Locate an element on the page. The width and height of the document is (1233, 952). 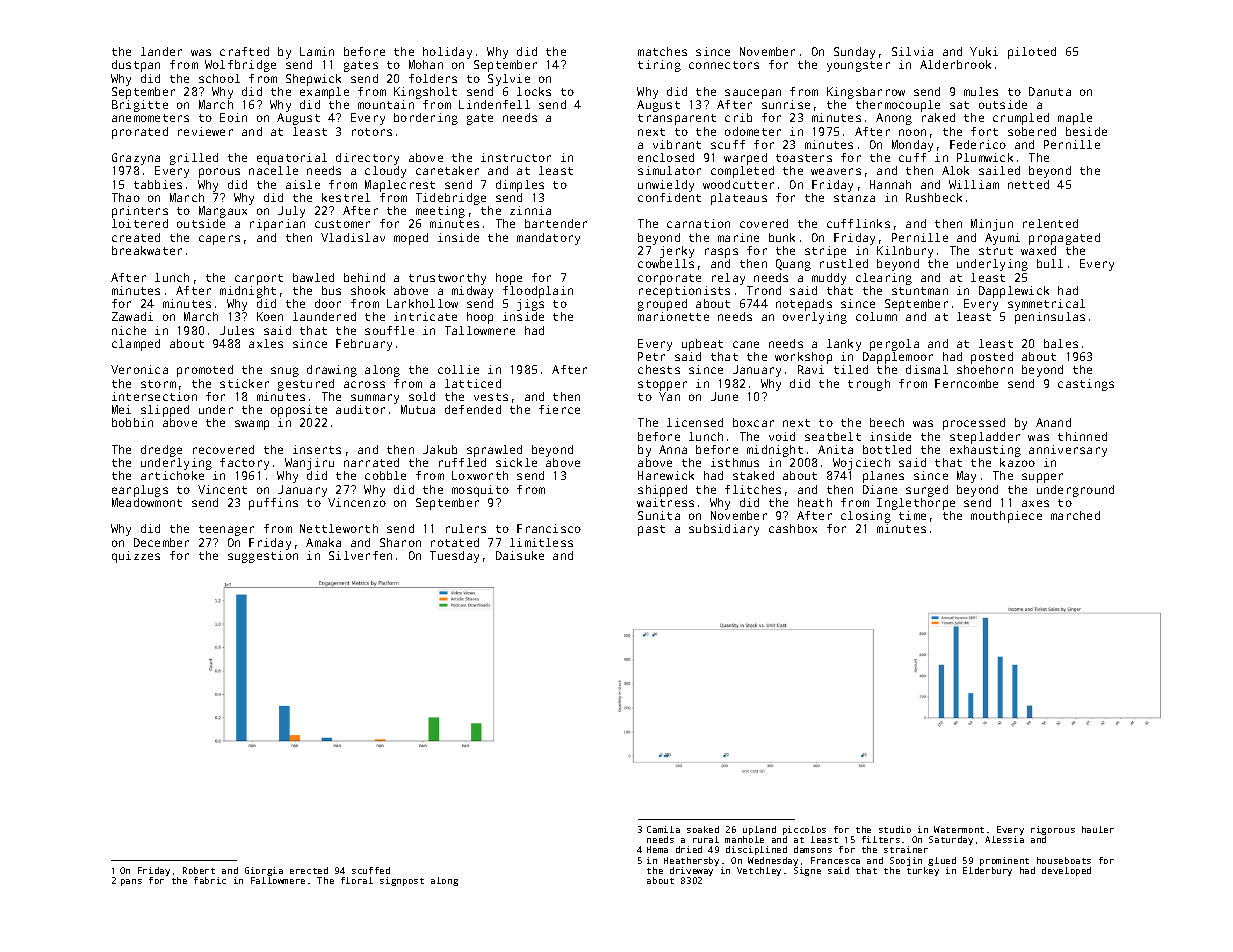
subsidiary is located at coordinates (724, 530).
